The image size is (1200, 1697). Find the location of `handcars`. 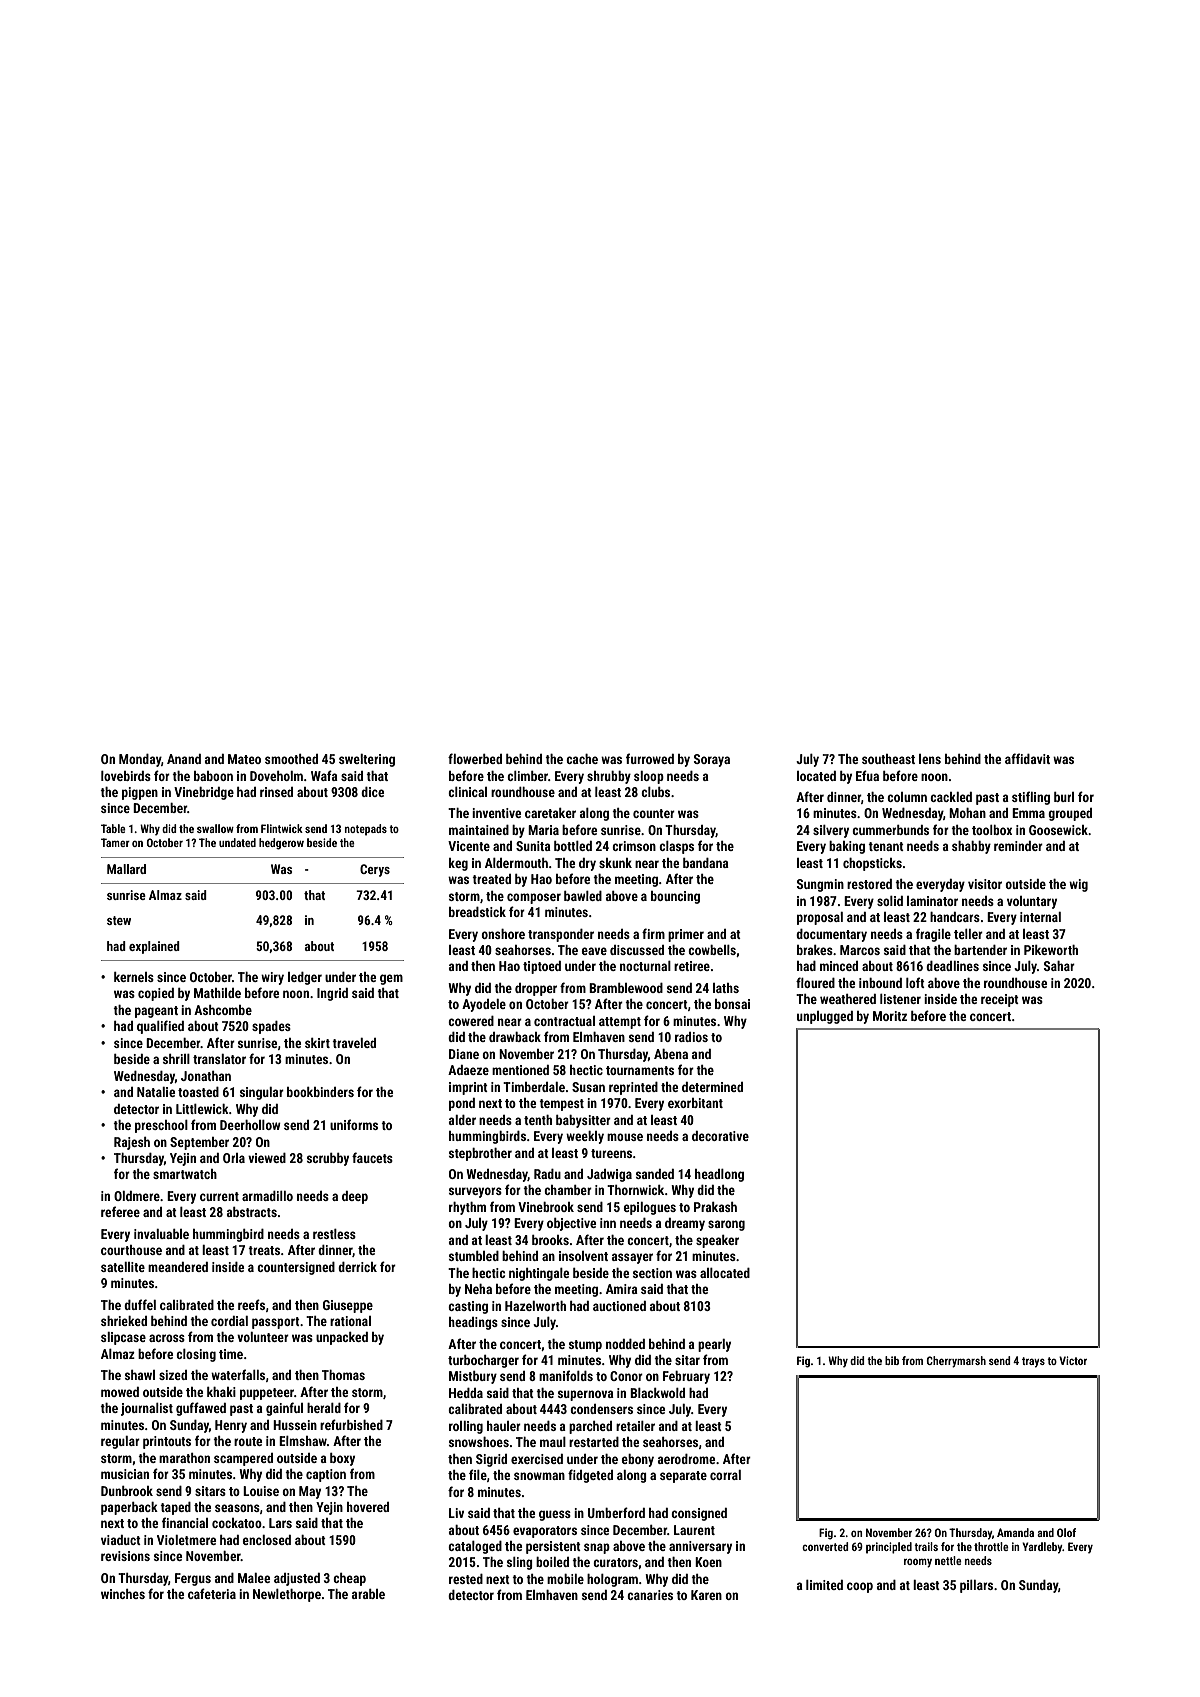

handcars is located at coordinates (955, 917).
